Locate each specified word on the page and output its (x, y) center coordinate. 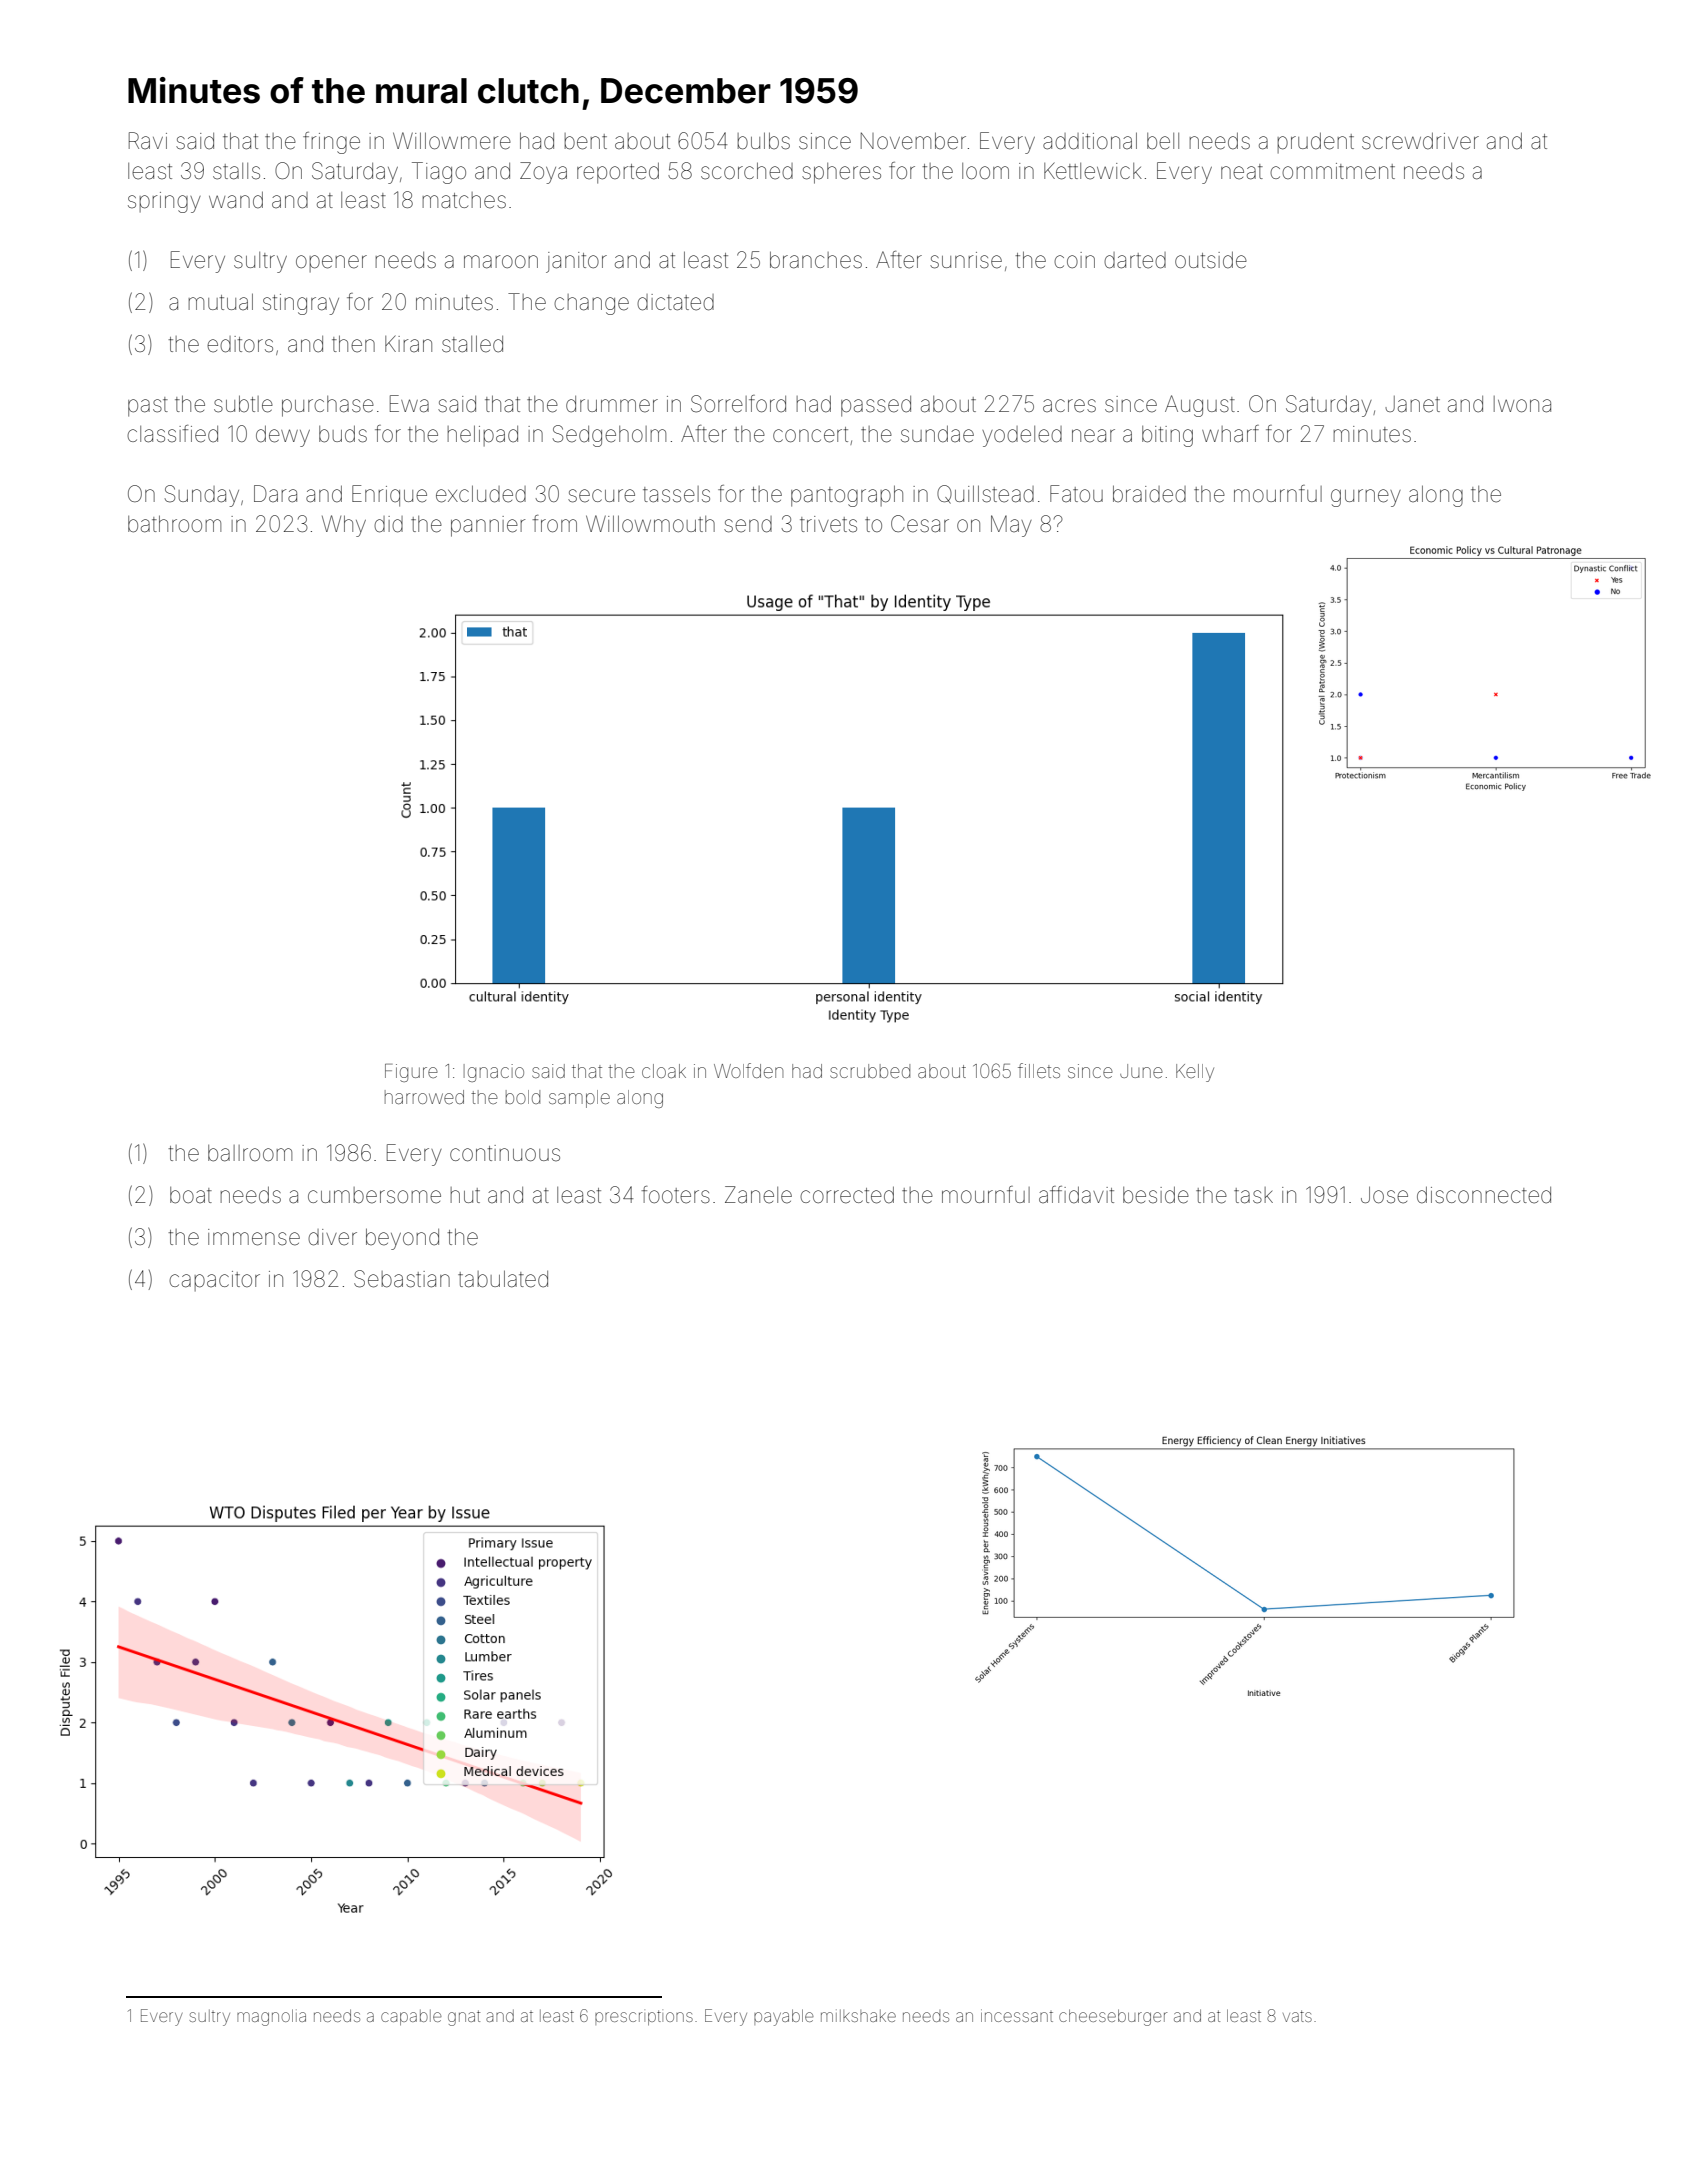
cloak (664, 1071)
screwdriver (1420, 141)
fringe (331, 143)
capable (411, 2017)
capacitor (214, 1281)
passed (876, 406)
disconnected (1484, 1195)
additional (1090, 141)
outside (1211, 260)
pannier (488, 526)
